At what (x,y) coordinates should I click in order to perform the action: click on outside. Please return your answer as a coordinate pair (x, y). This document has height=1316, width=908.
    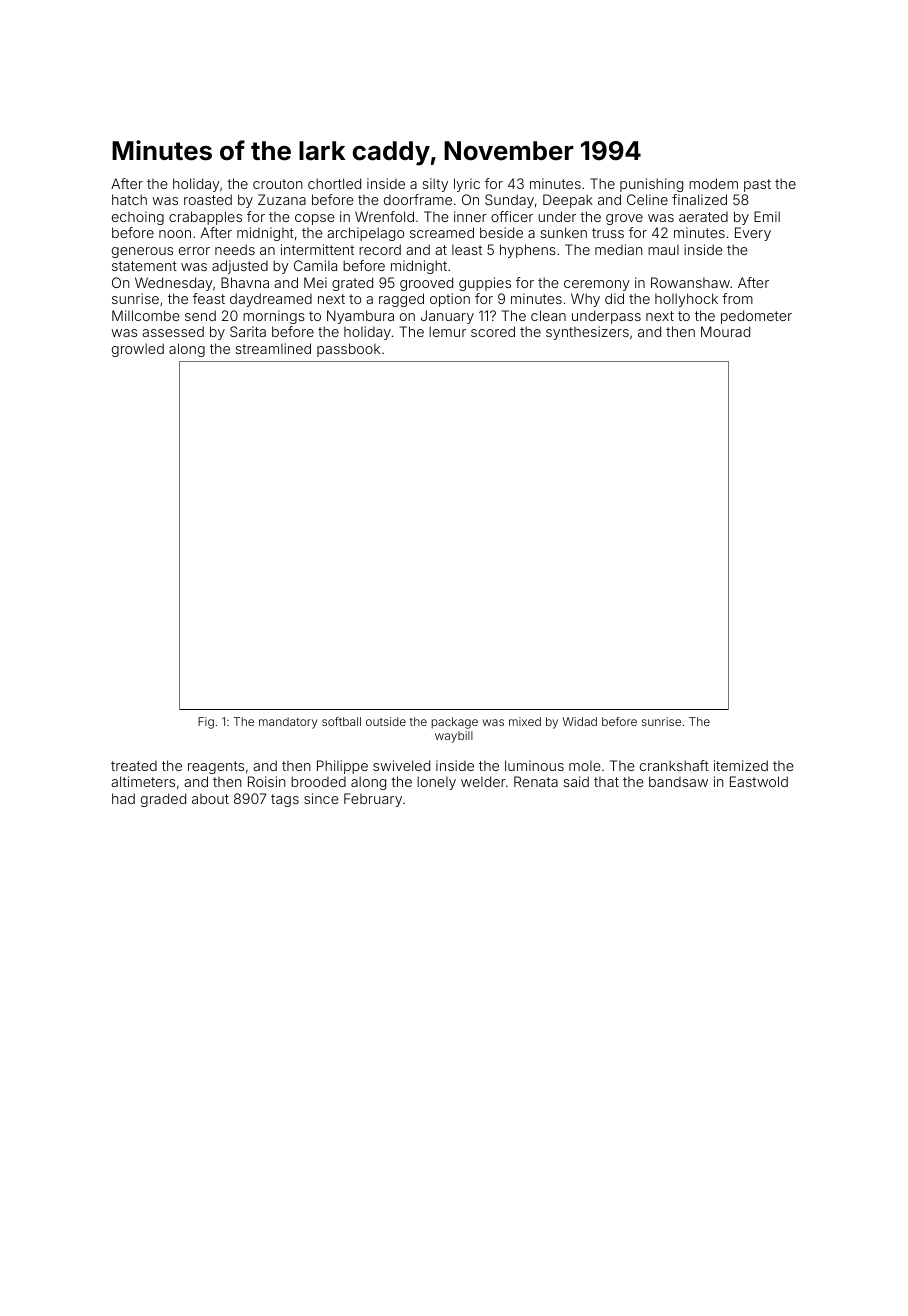
    Looking at the image, I should click on (386, 721).
